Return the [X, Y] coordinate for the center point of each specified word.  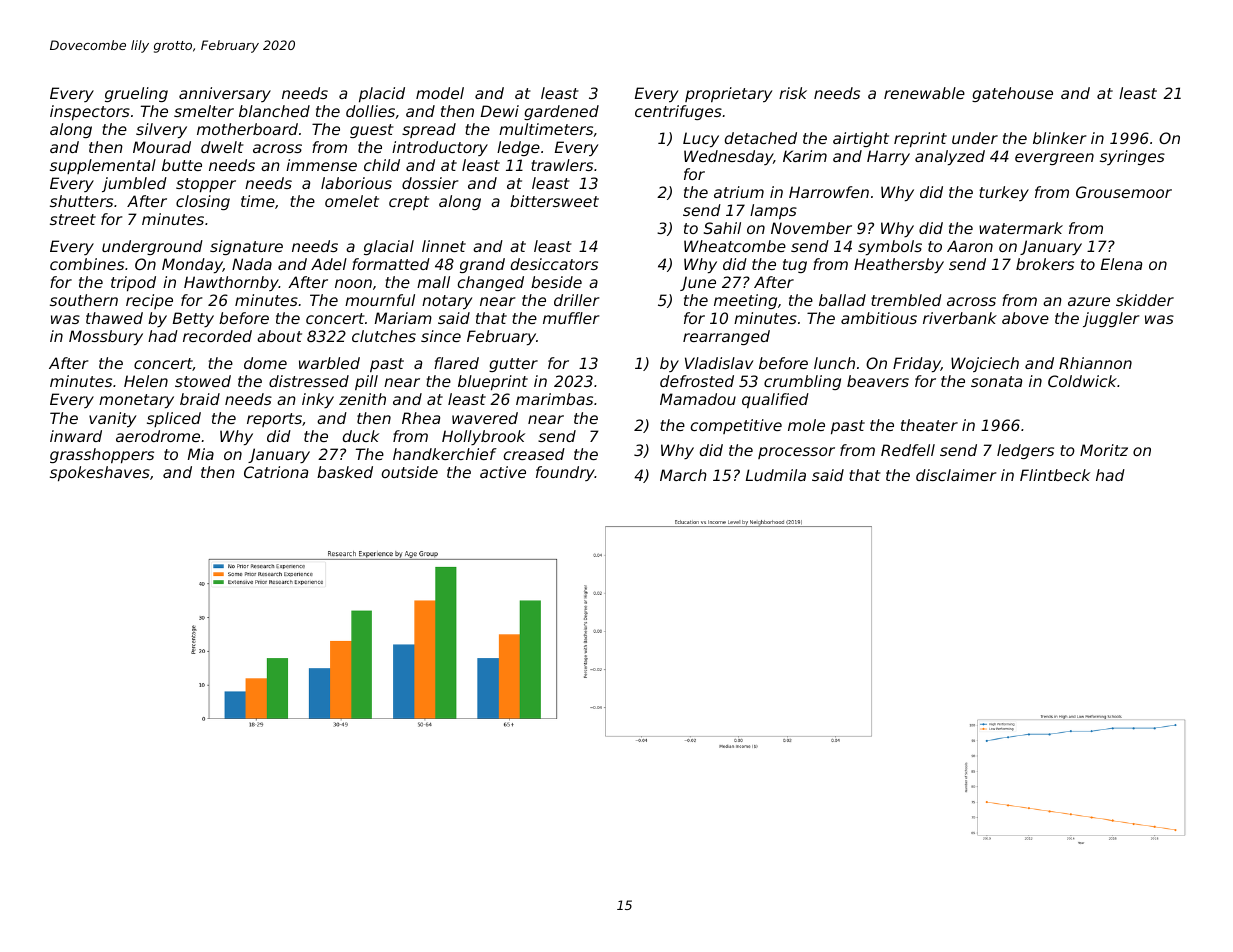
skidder [1145, 300]
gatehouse [1012, 94]
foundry [565, 473]
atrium [739, 192]
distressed [309, 381]
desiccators [554, 264]
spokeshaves [100, 473]
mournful [380, 300]
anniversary [225, 94]
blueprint [493, 382]
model [440, 93]
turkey [1004, 193]
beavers [878, 381]
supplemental [103, 166]
